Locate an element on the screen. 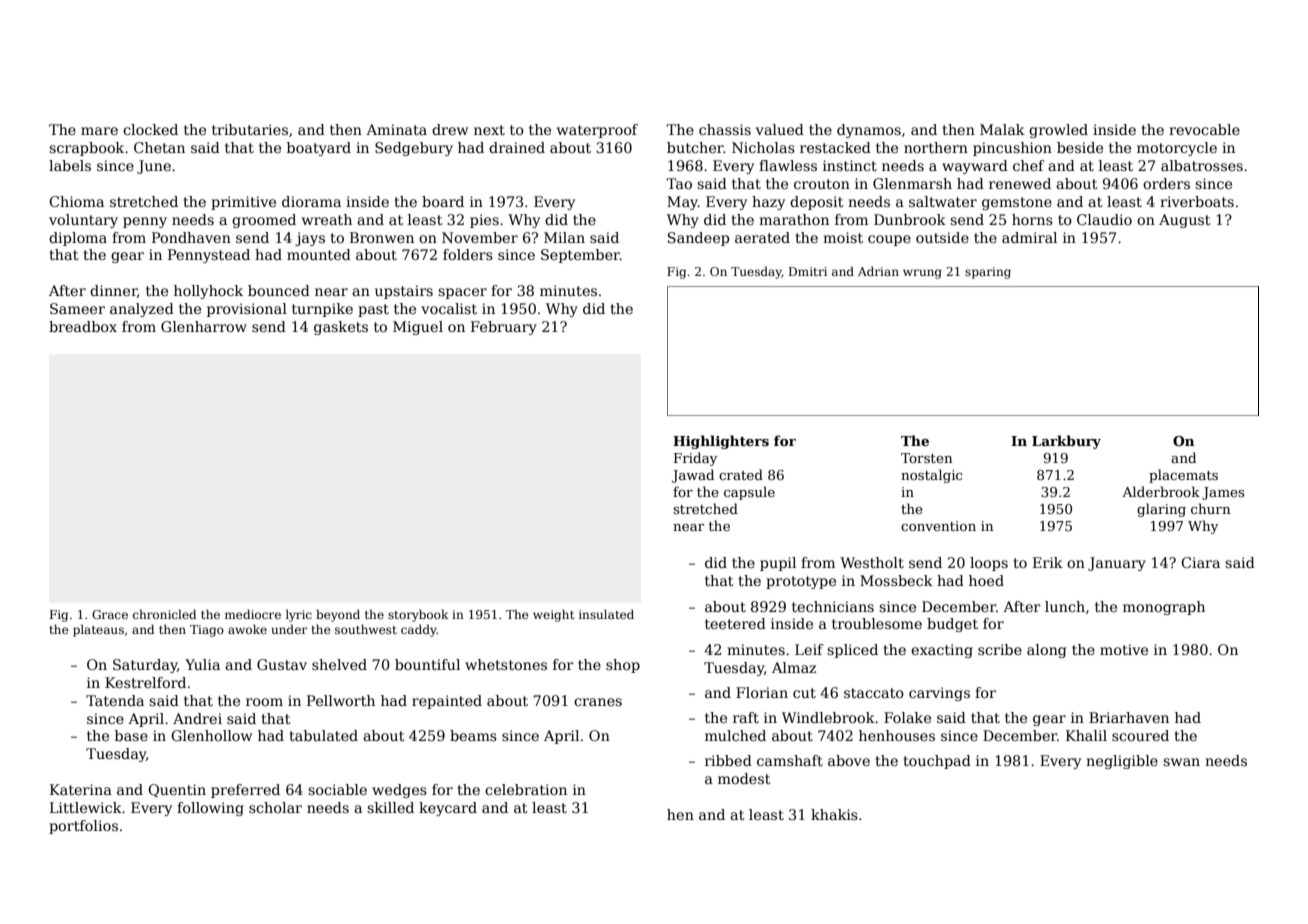 The width and height of the screenshot is (1308, 924). plateaus is located at coordinates (98, 630).
